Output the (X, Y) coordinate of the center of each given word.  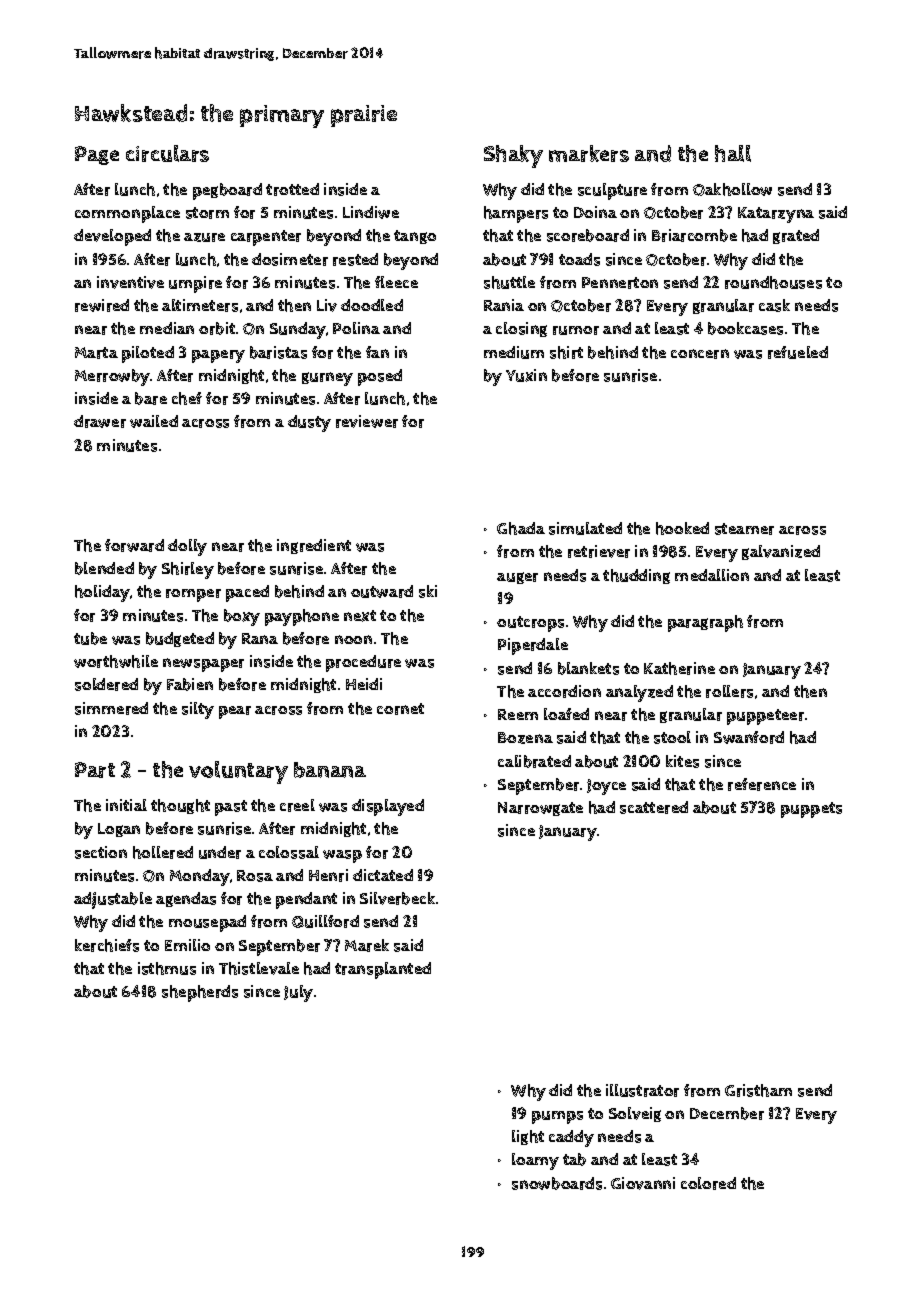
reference (762, 784)
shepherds (200, 993)
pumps (557, 1117)
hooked (682, 528)
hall (733, 153)
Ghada (521, 528)
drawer (100, 421)
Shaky (513, 156)
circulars (167, 153)
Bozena (525, 738)
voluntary (238, 772)
